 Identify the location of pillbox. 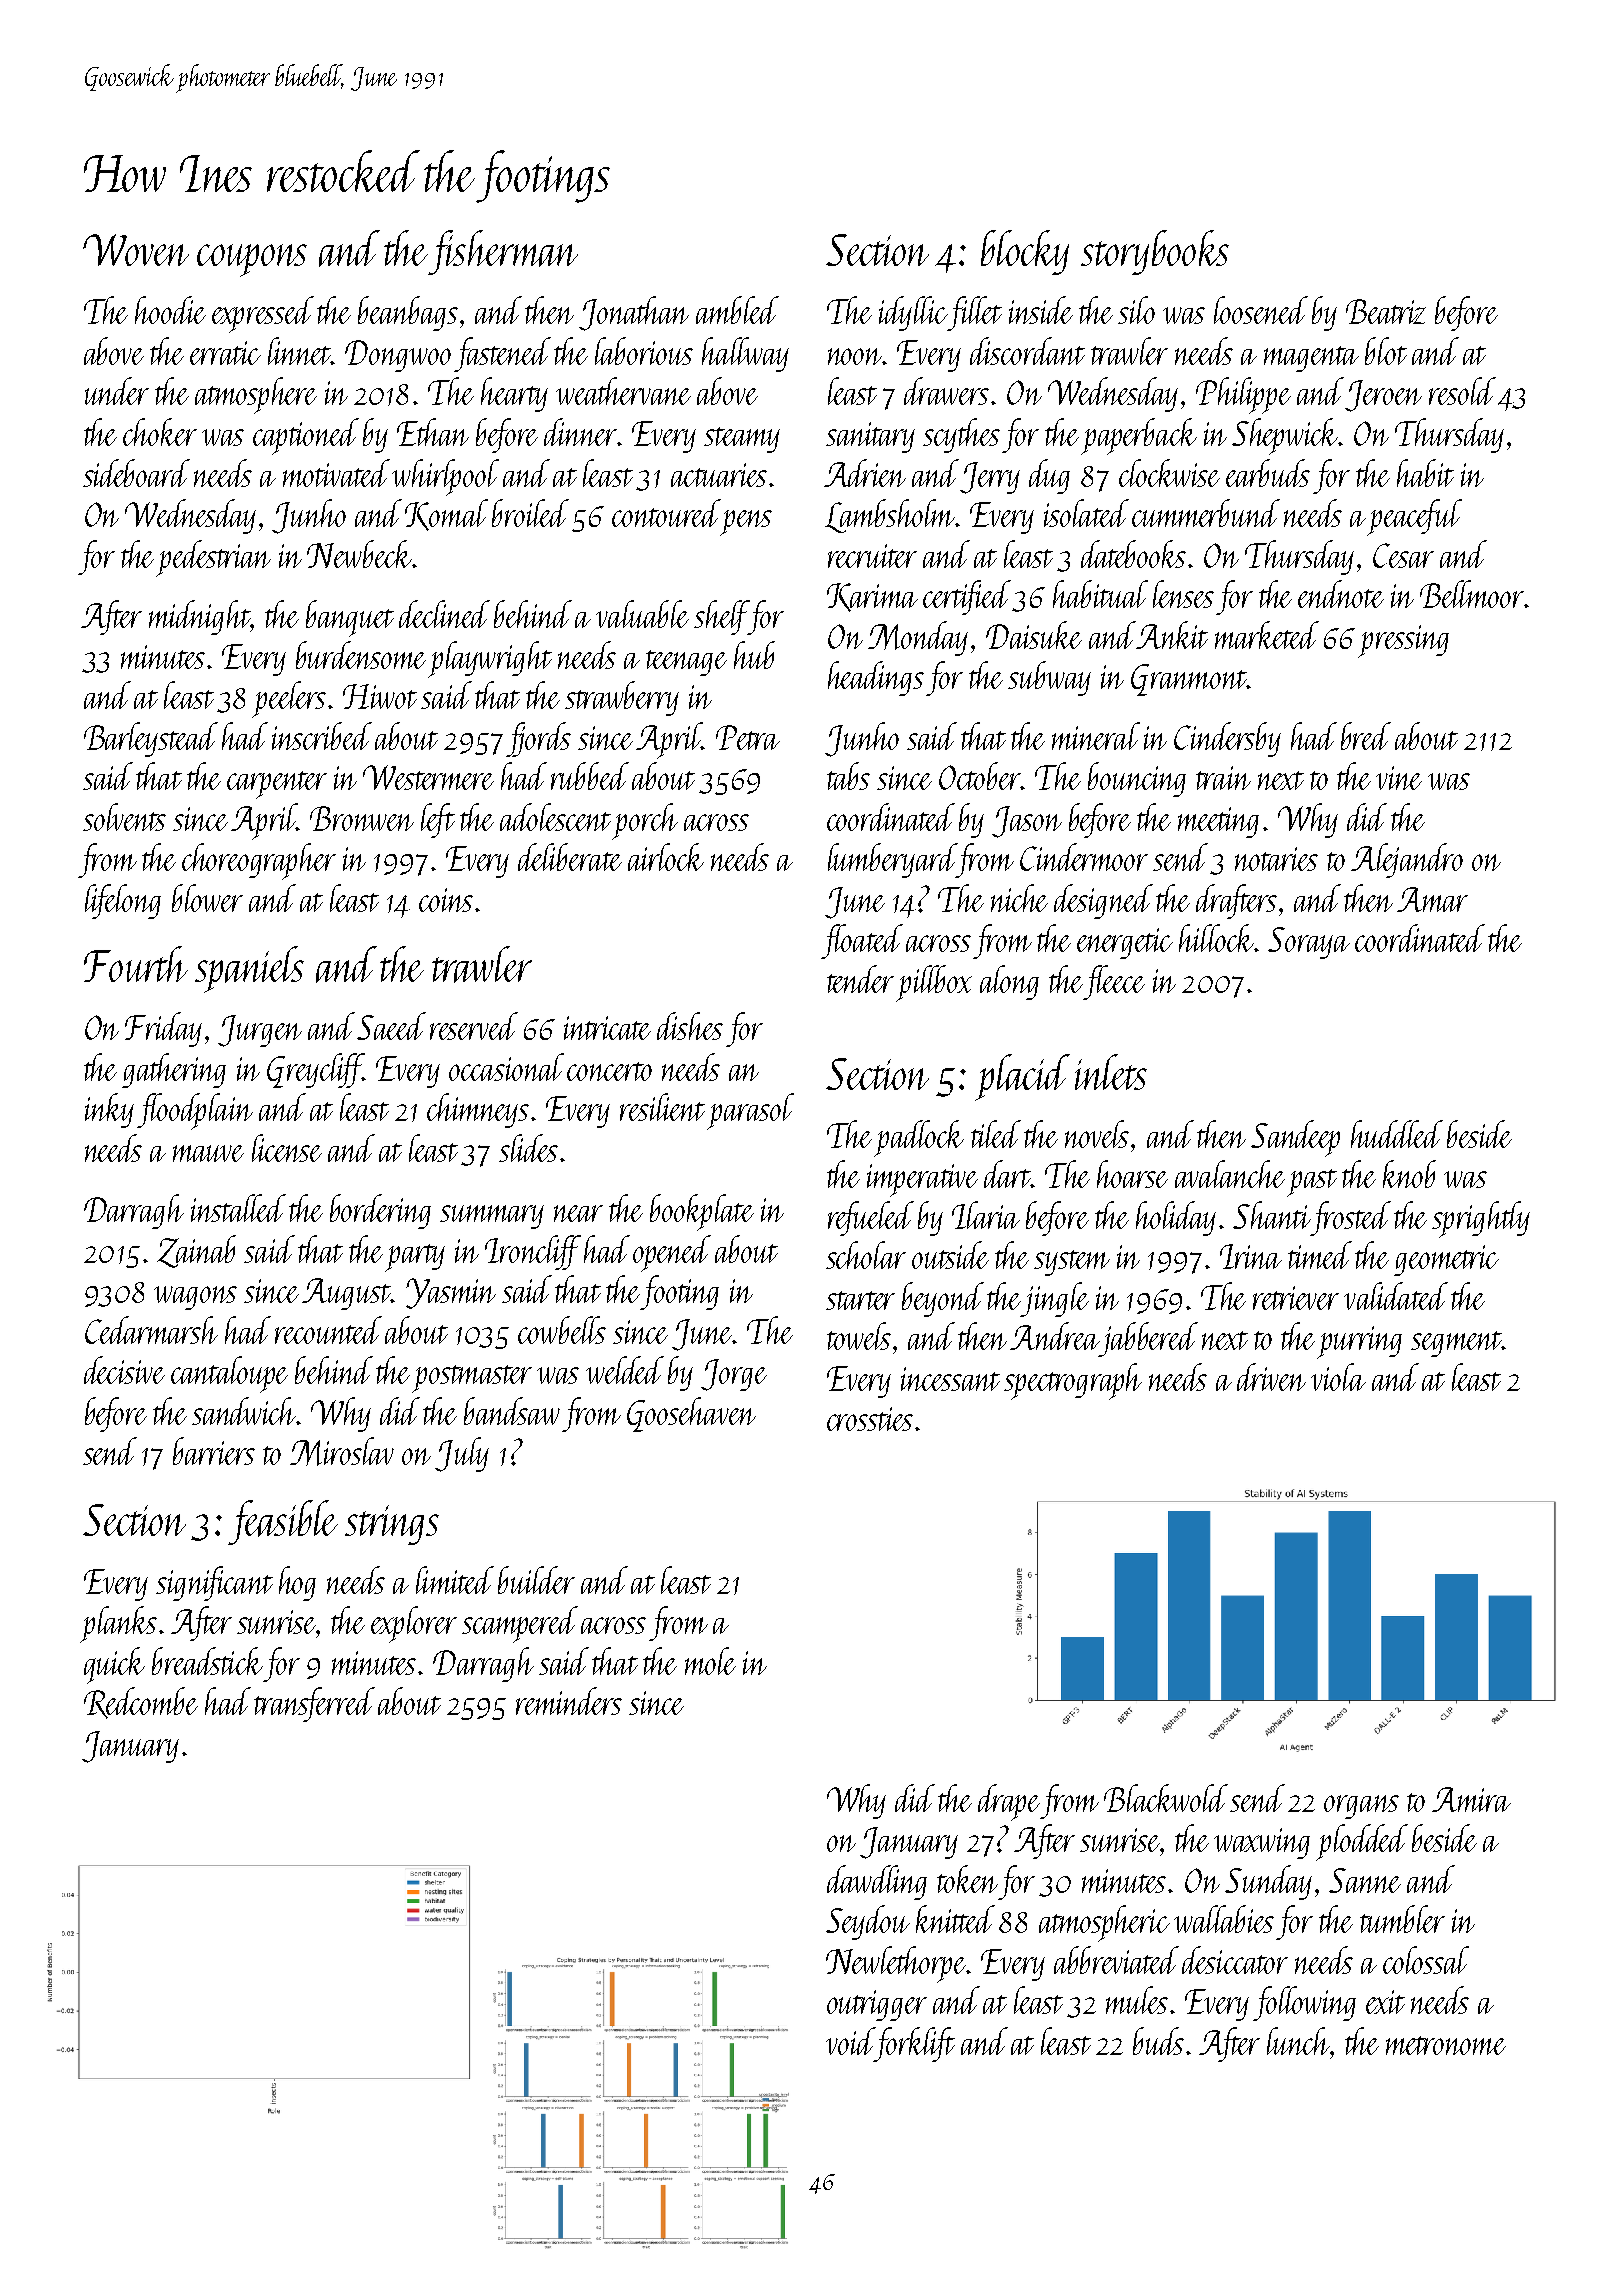
(934, 983).
